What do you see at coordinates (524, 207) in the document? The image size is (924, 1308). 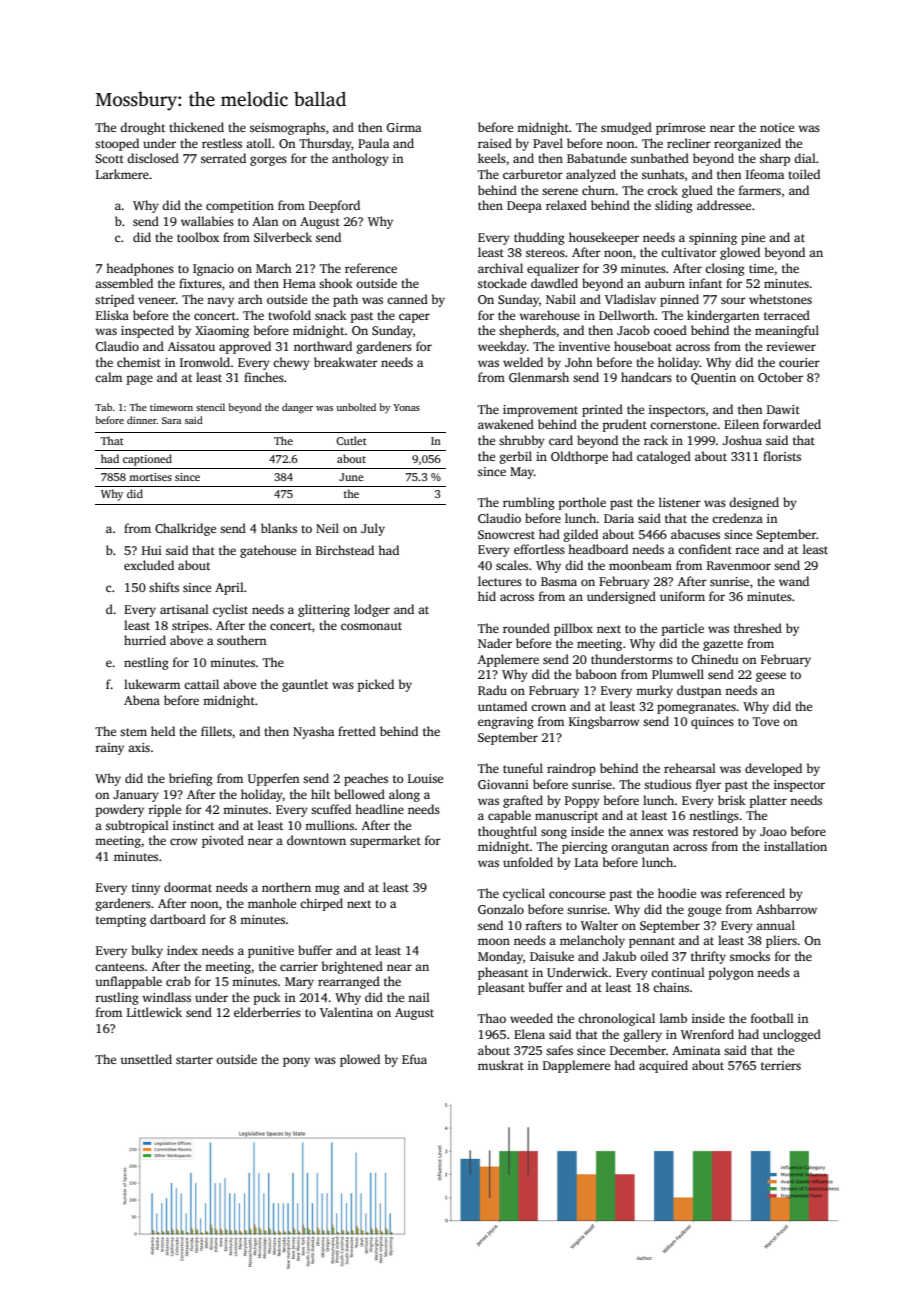 I see `Deepa` at bounding box center [524, 207].
